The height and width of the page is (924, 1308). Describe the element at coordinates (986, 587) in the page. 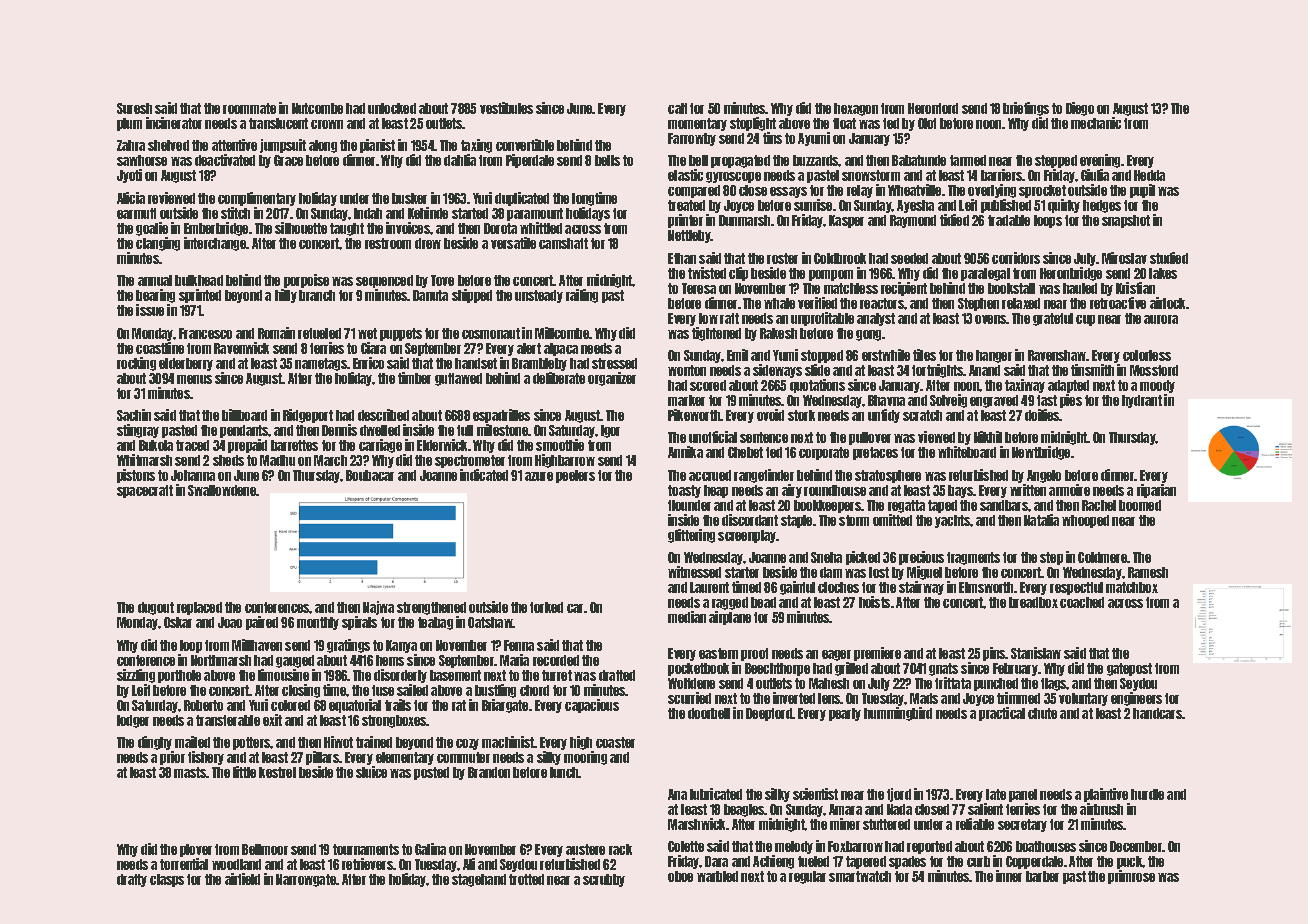

I see `Elmsworth` at that location.
